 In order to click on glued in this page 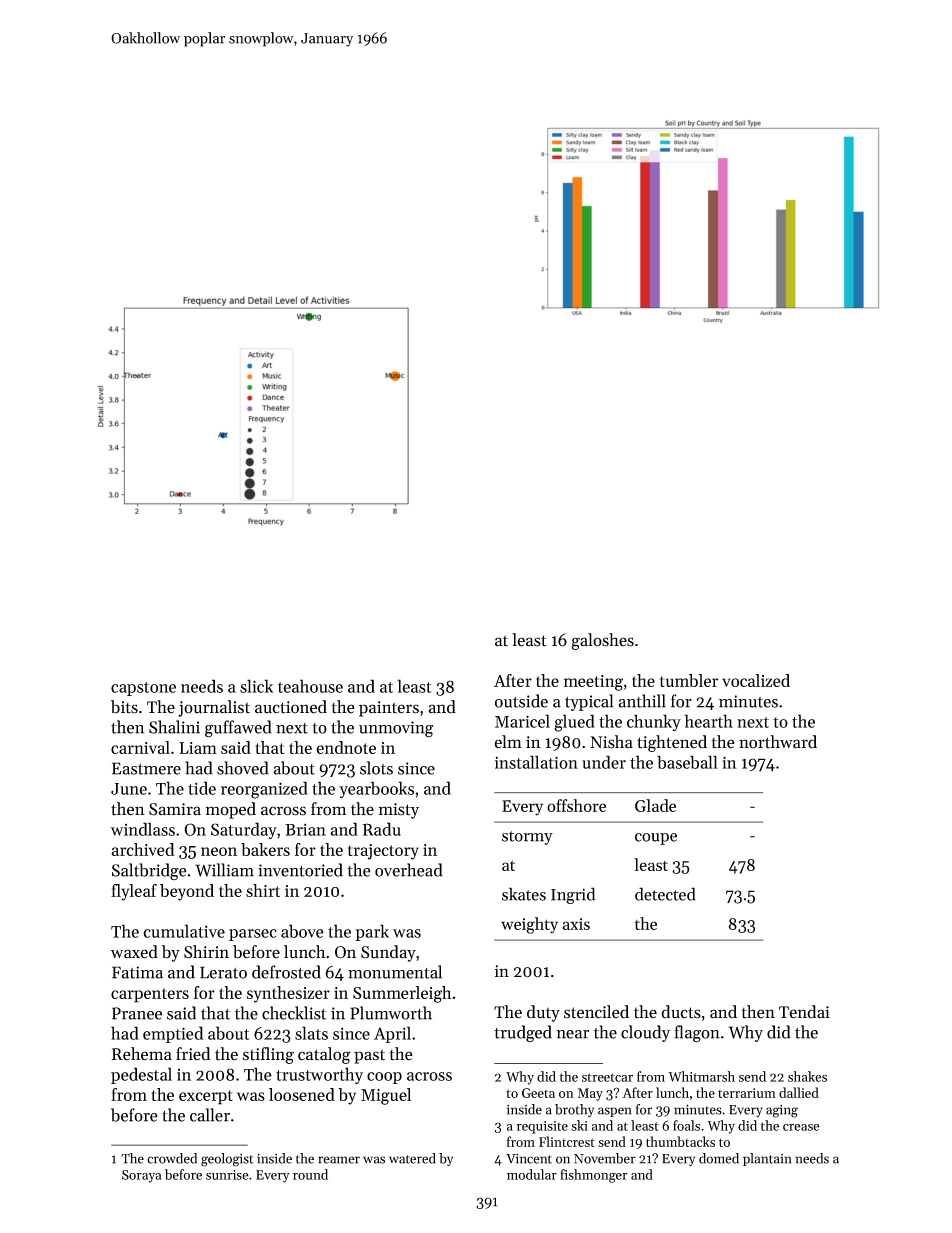, I will do `click(574, 723)`.
